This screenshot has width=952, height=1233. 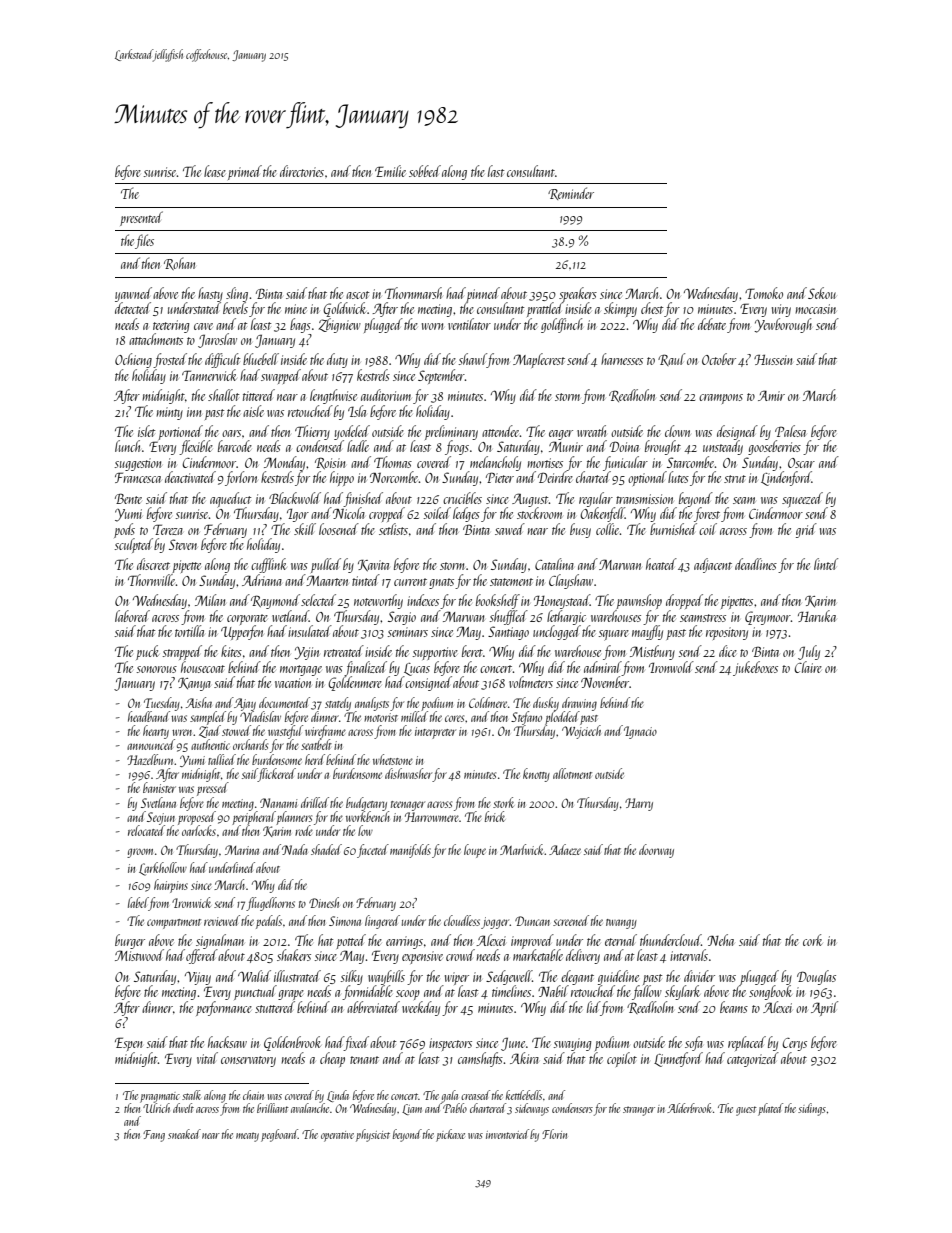 I want to click on June, so click(x=513, y=1044).
